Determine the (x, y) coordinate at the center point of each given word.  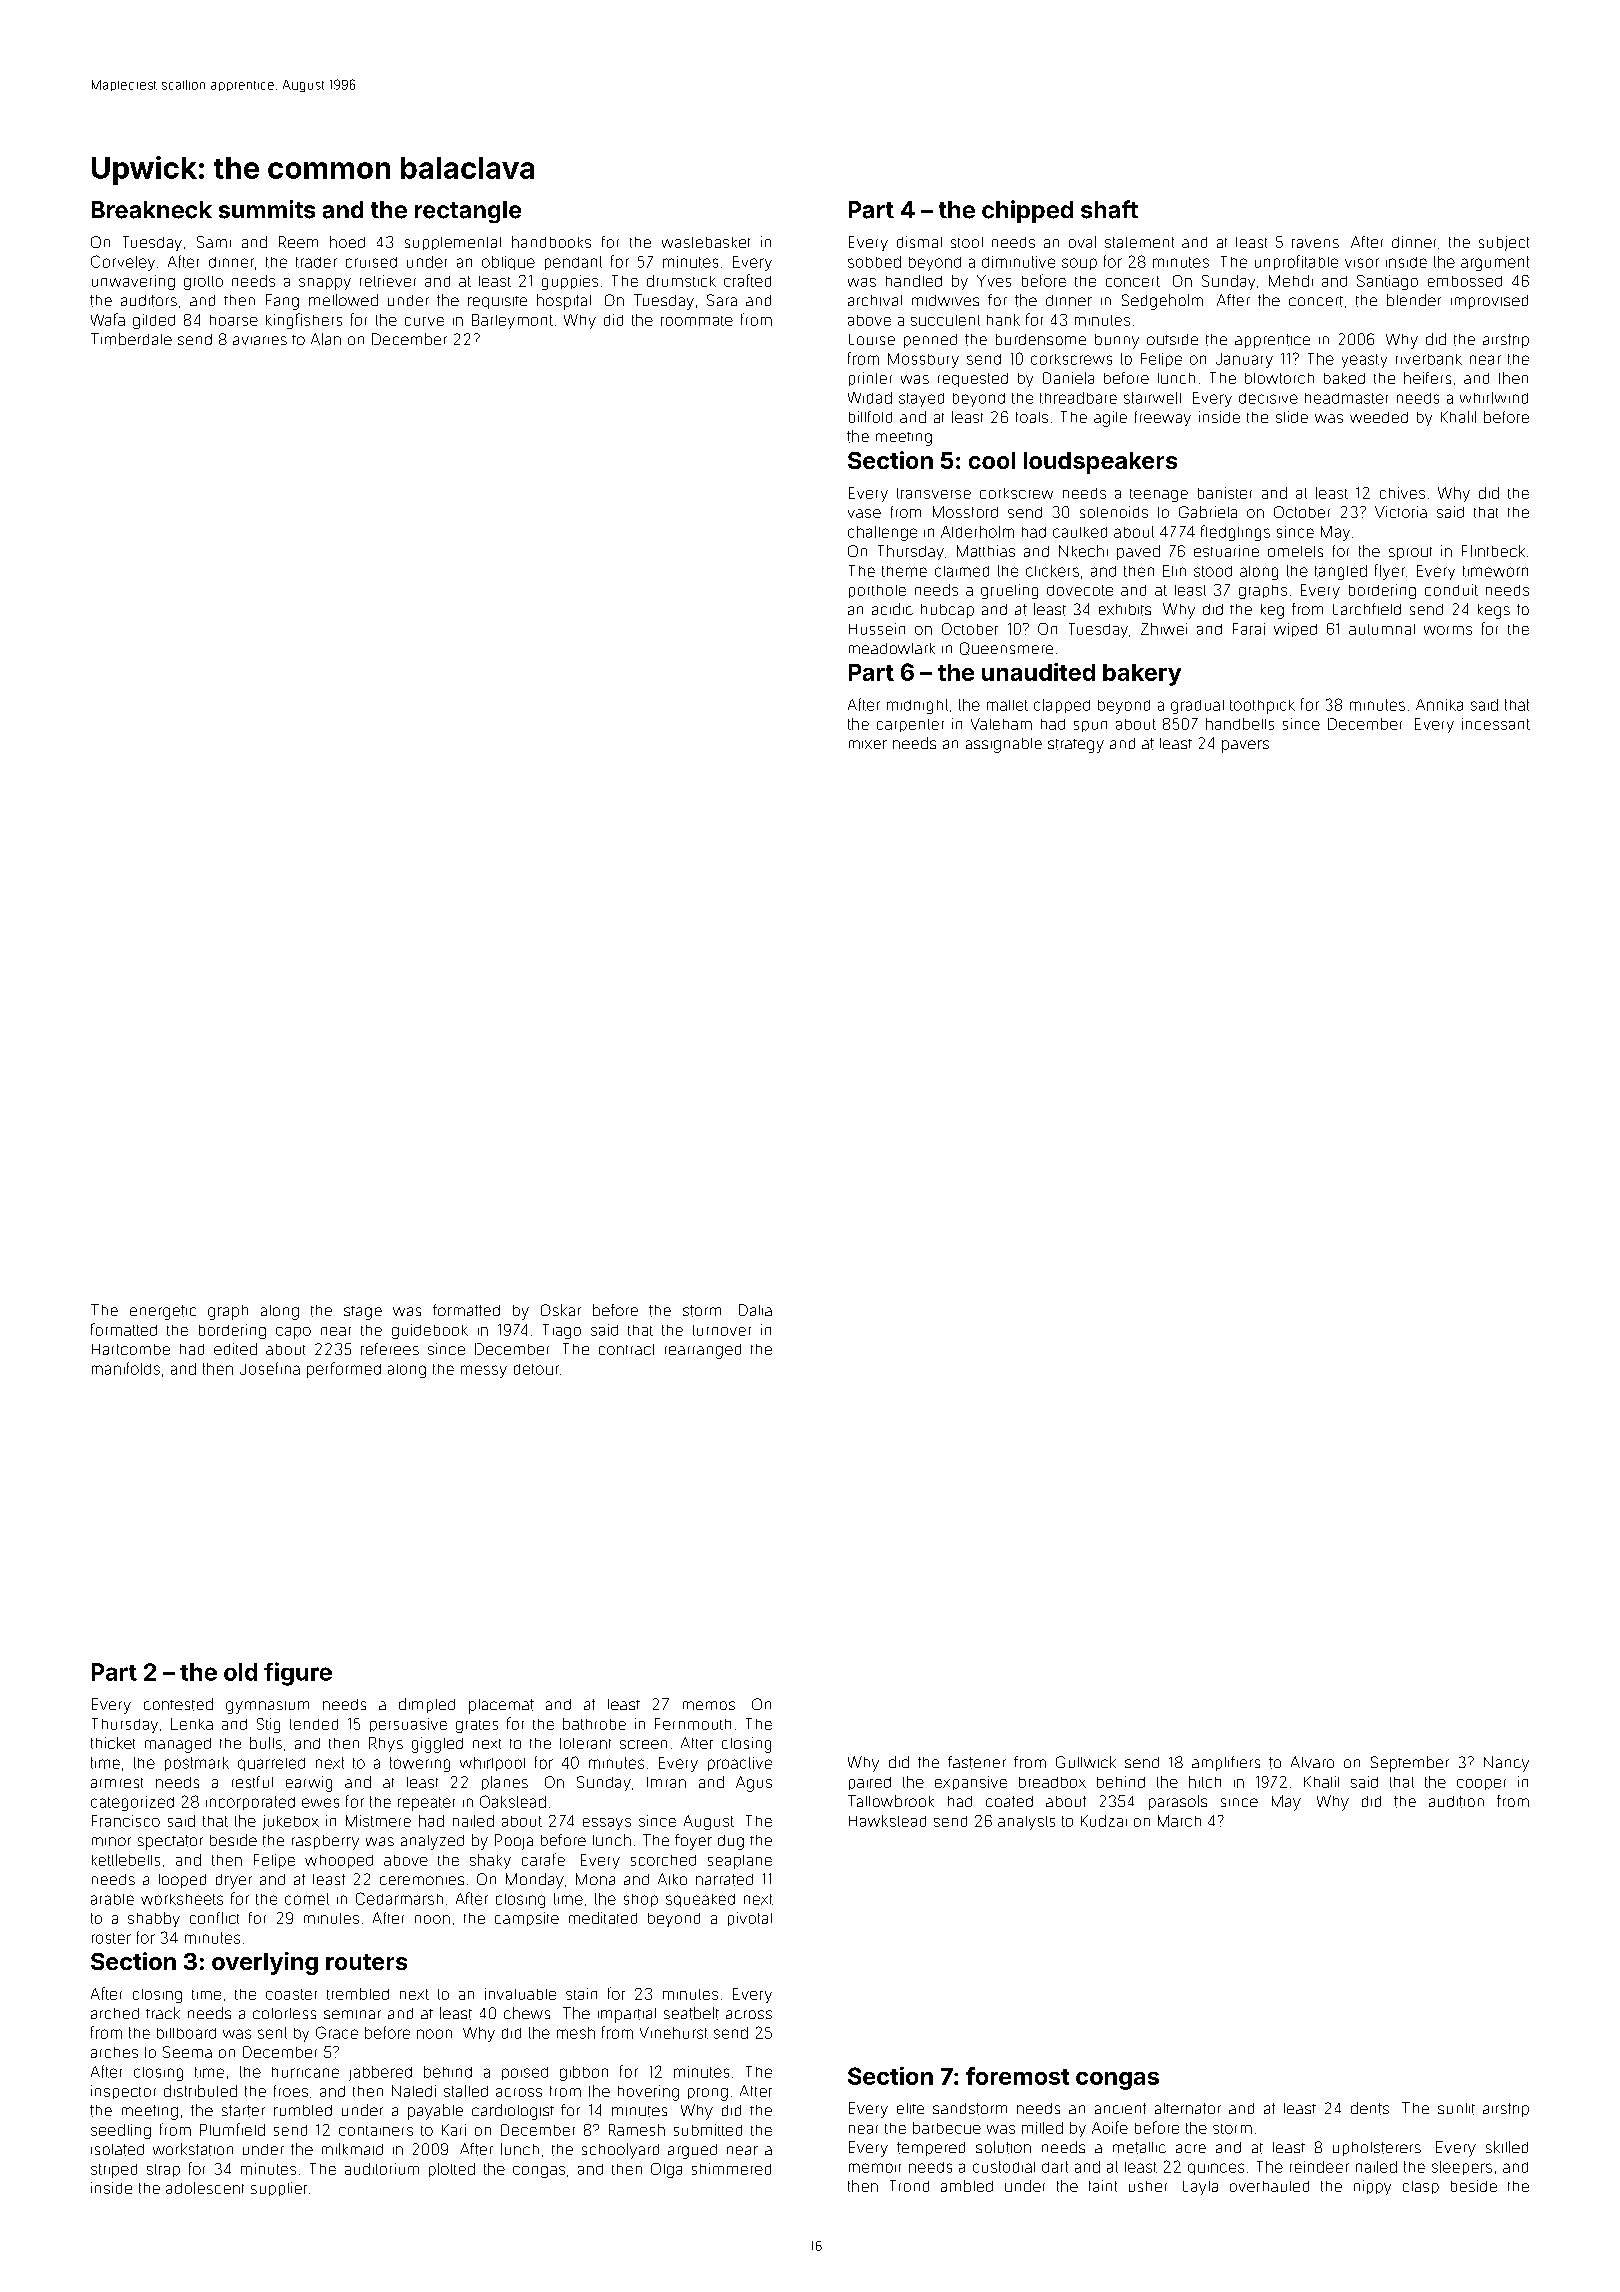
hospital (564, 302)
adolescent (205, 2188)
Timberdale (131, 339)
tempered (931, 2149)
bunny (1117, 341)
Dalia (755, 1310)
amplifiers (1226, 1763)
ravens (1315, 243)
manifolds (126, 1368)
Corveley (123, 263)
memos (709, 1705)
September (1410, 1764)
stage (363, 1313)
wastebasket (706, 242)
